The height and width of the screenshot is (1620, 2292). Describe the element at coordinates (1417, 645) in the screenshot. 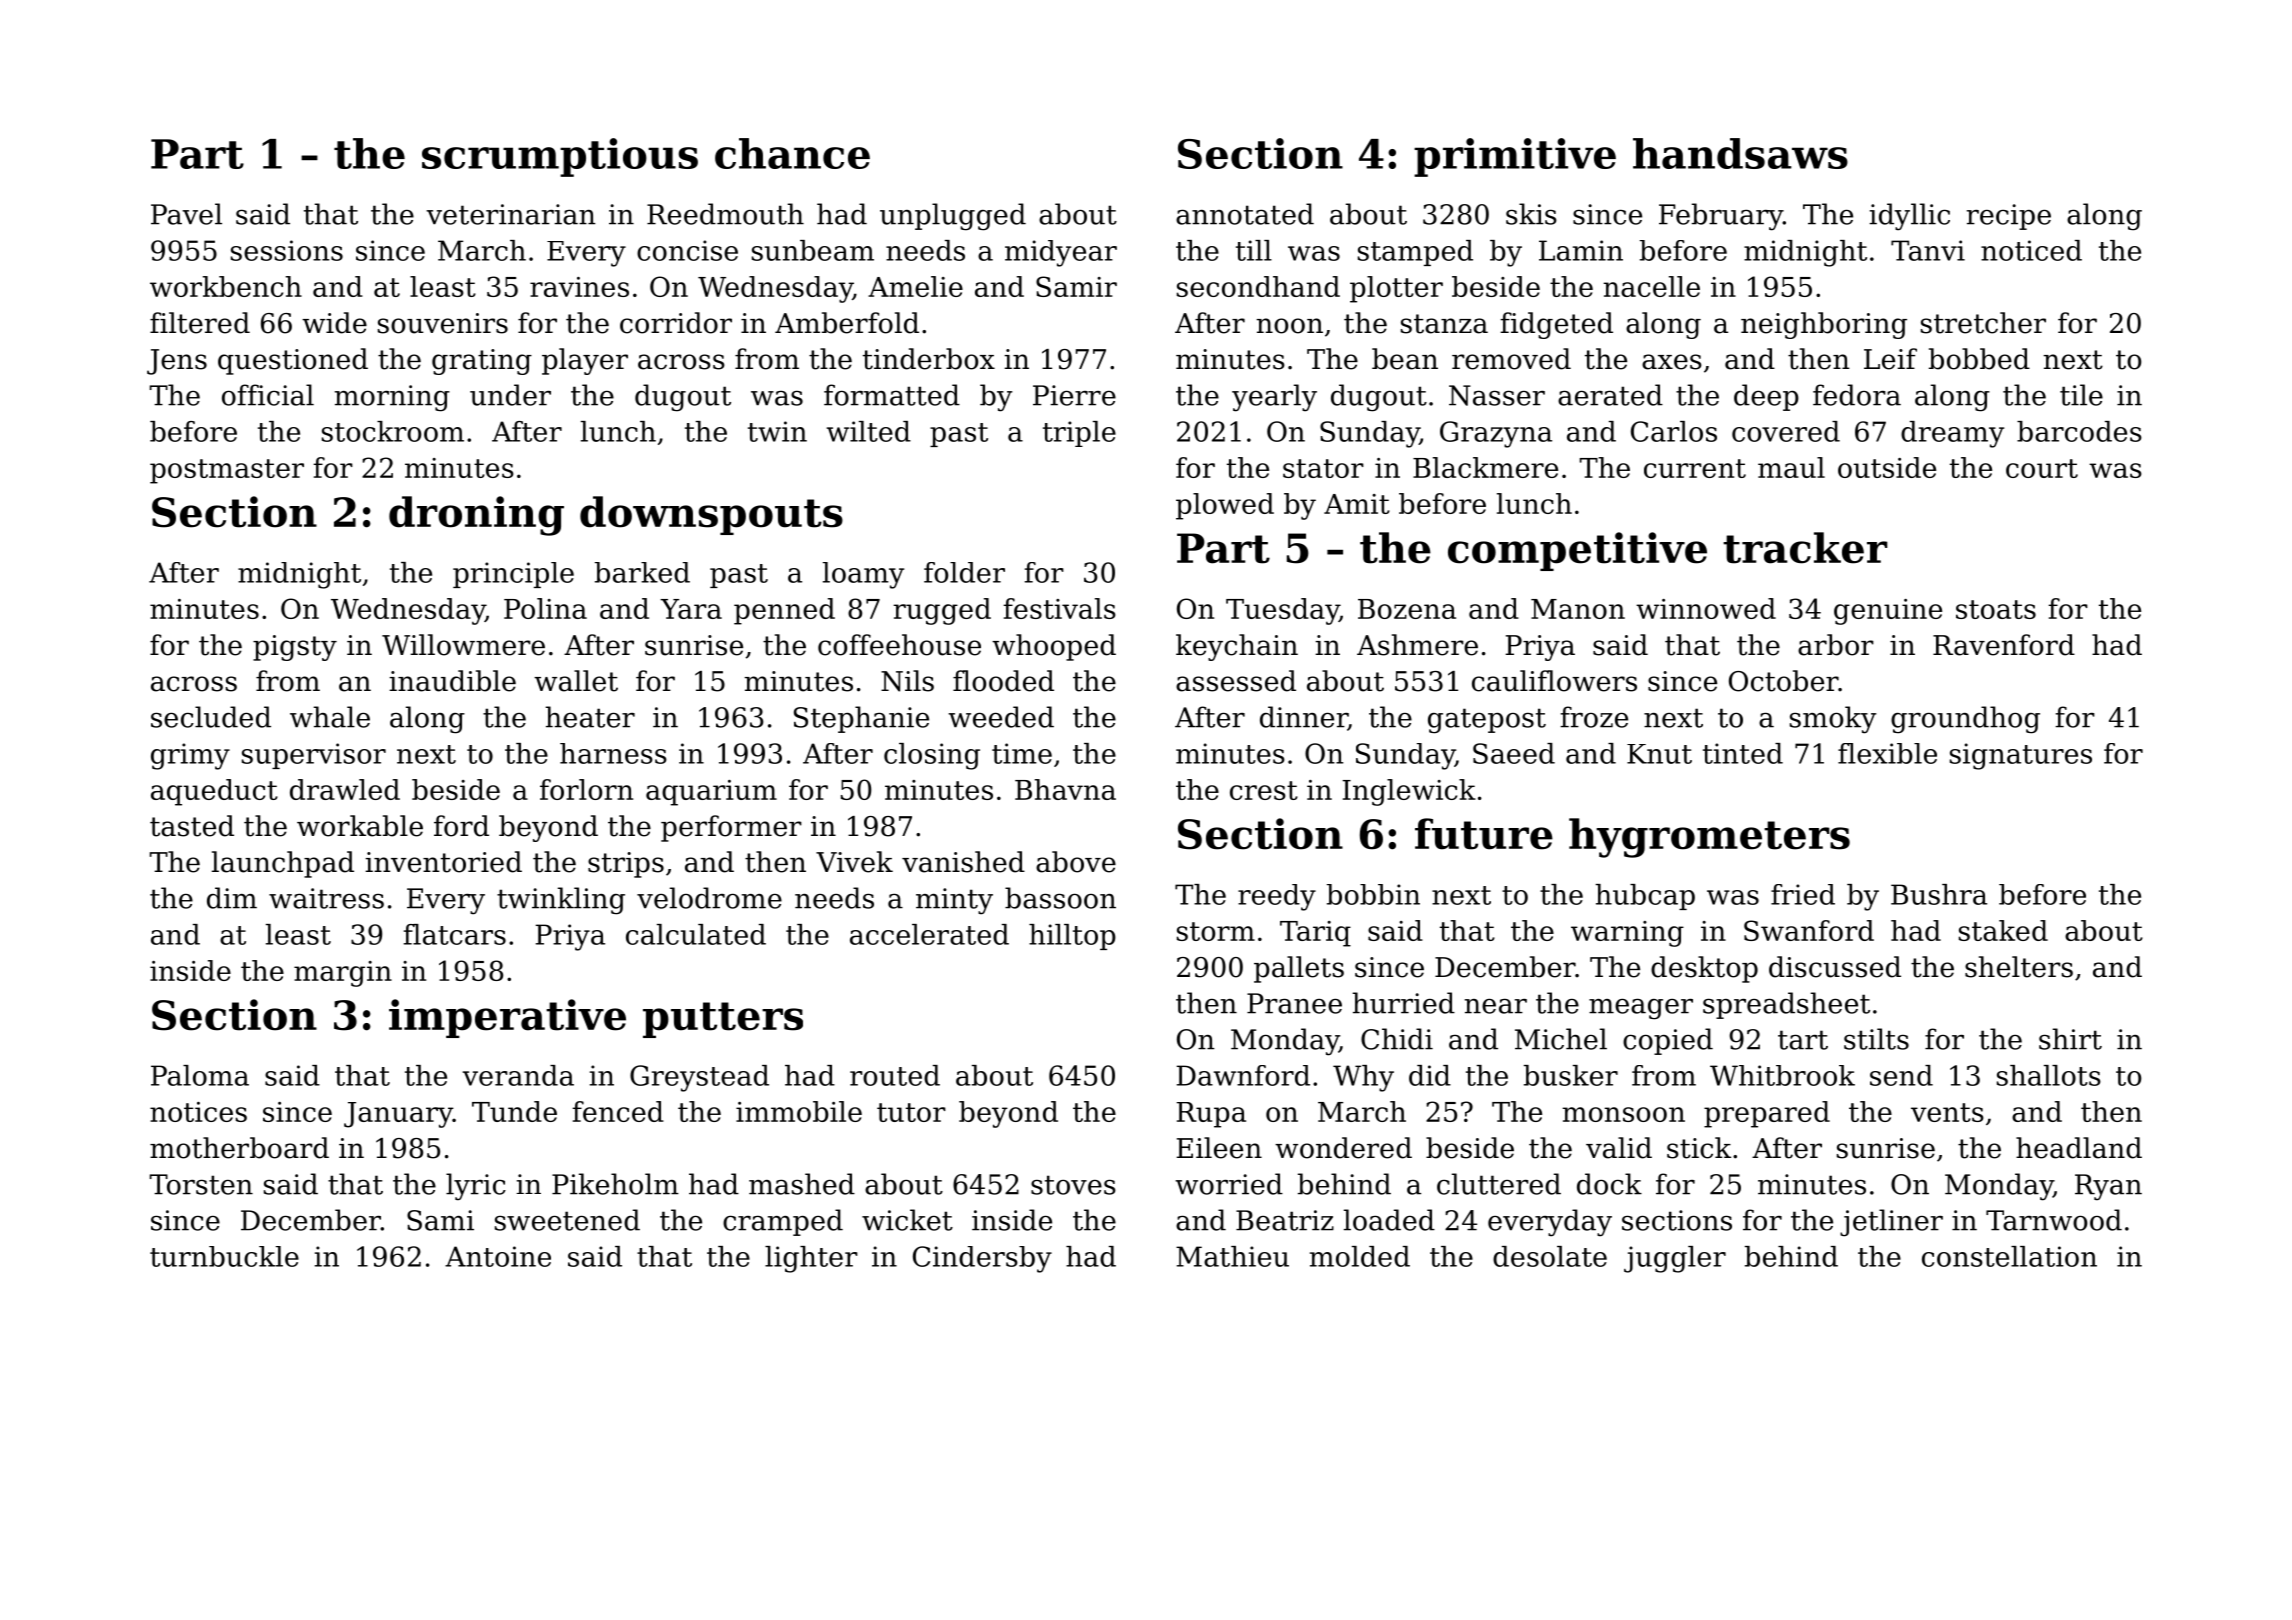

I see `Ashmere` at that location.
